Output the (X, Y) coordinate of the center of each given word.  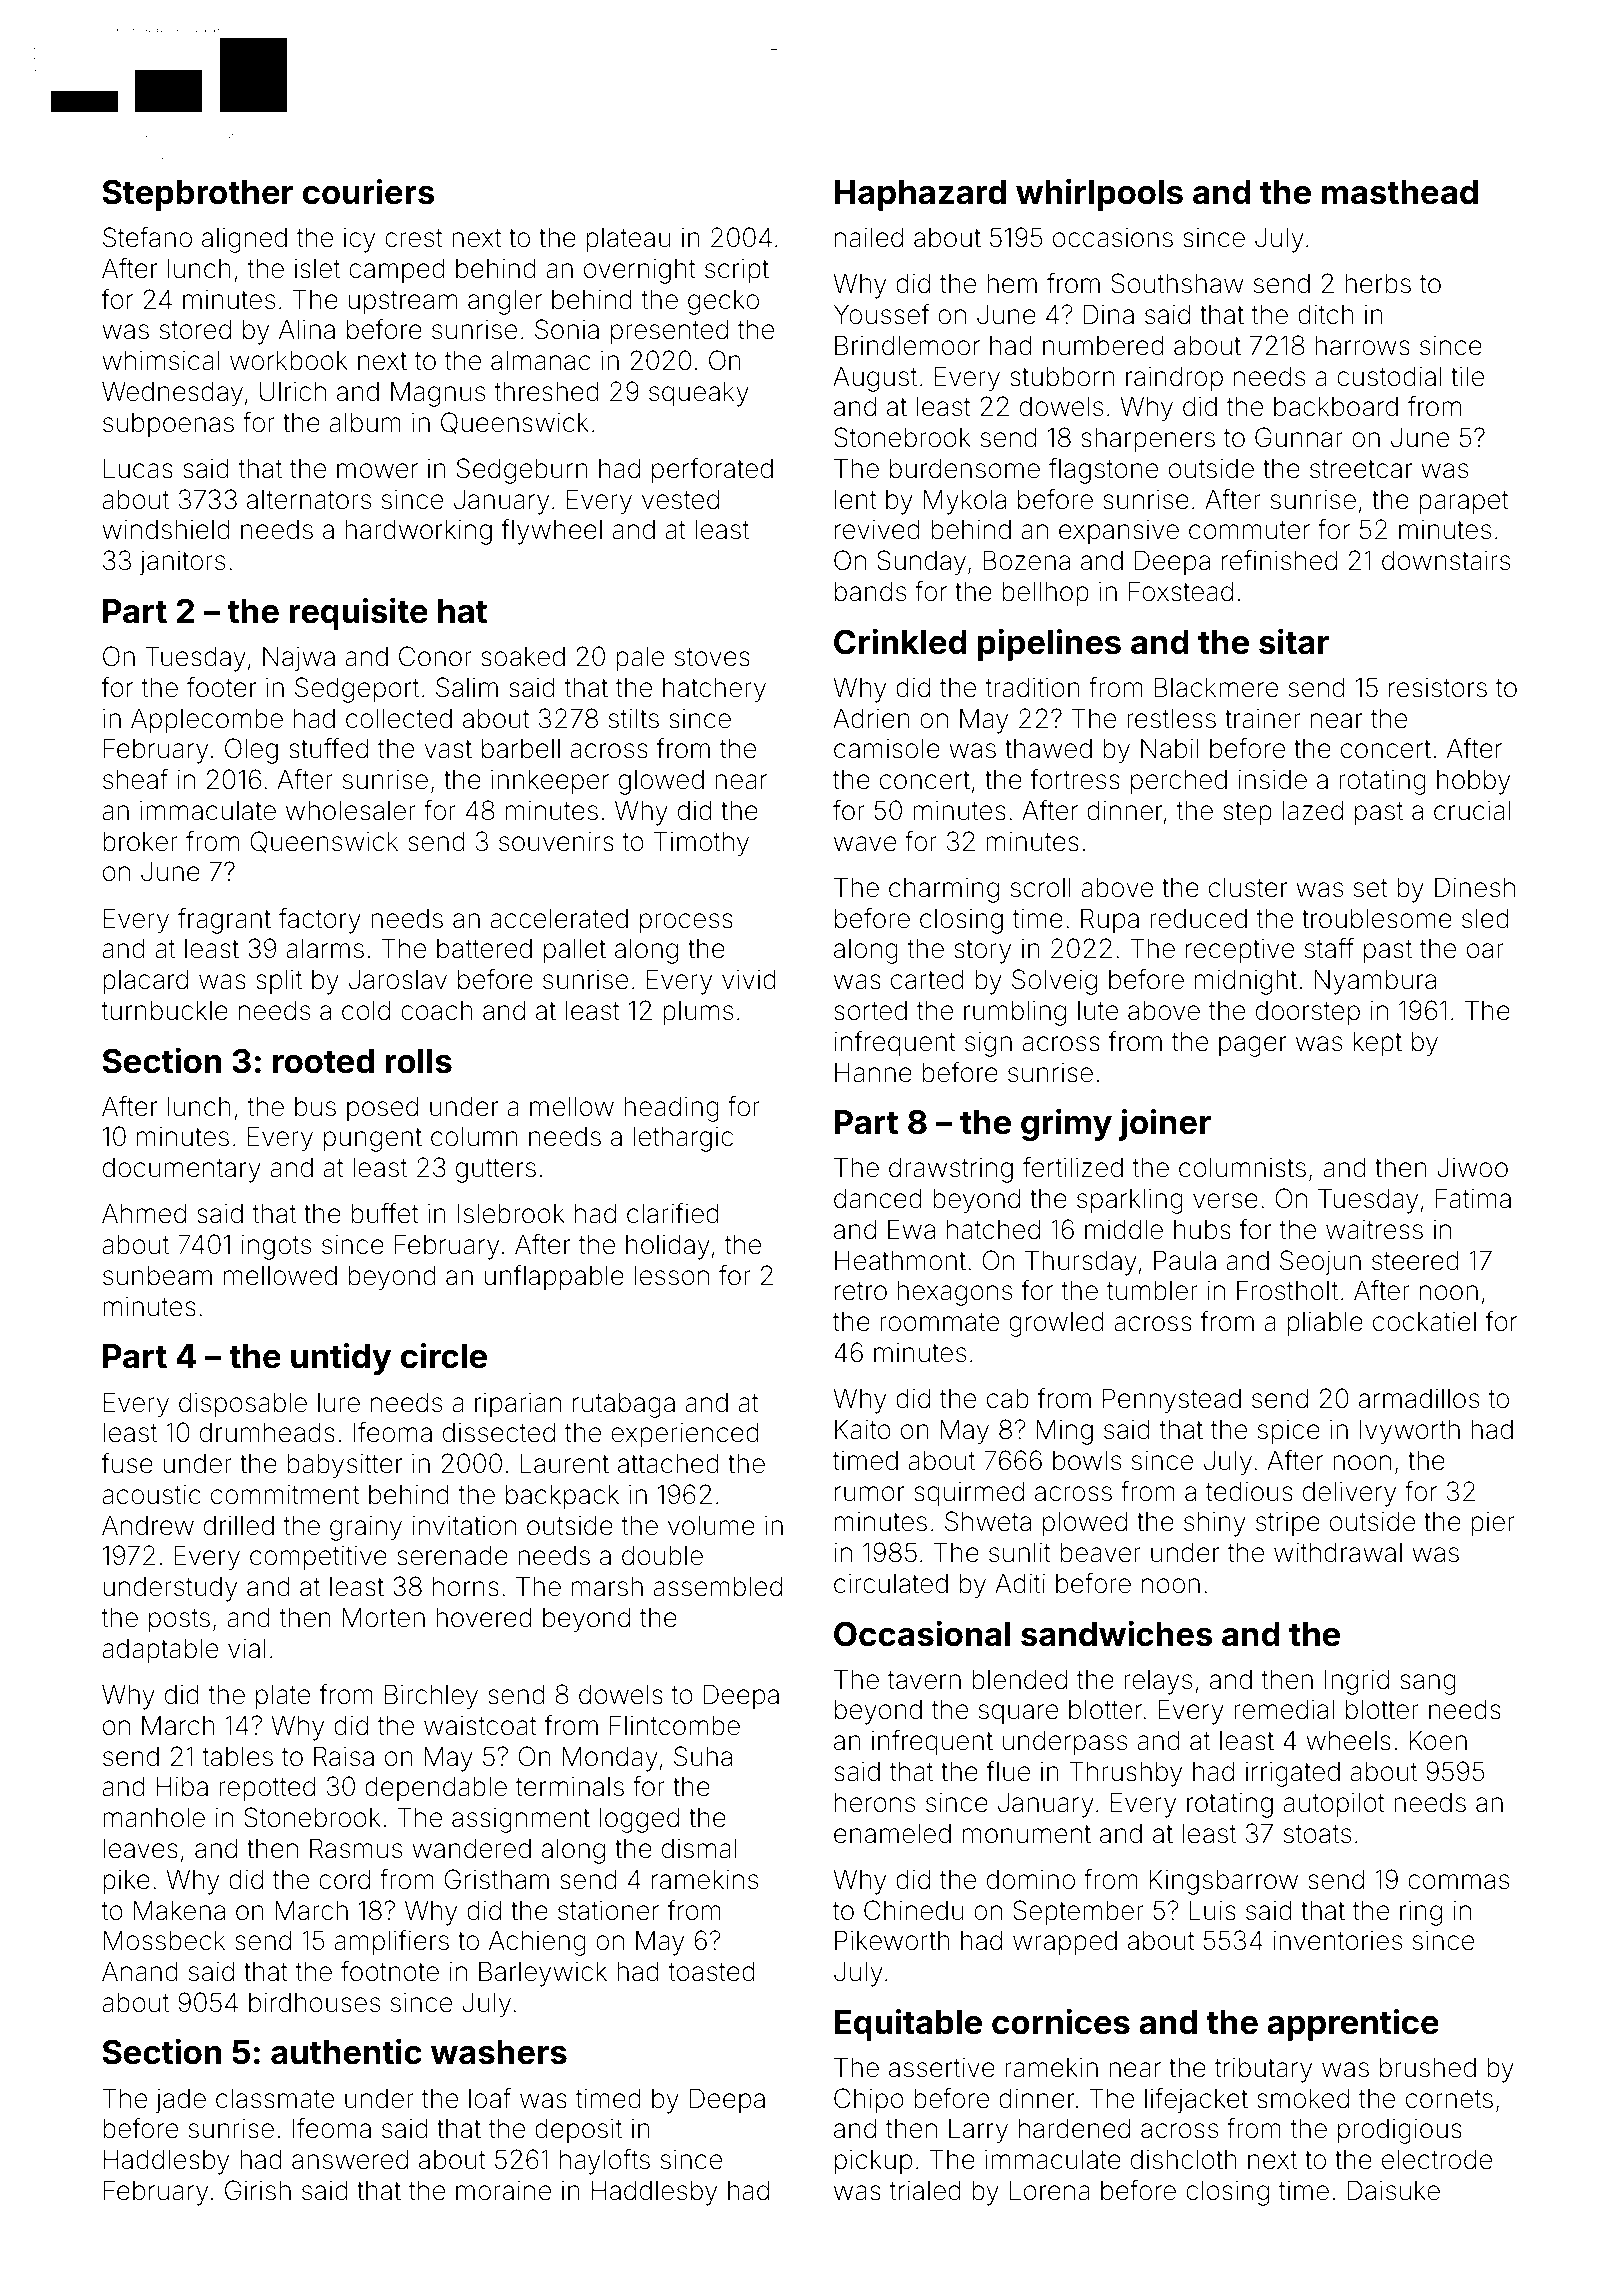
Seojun (1320, 1263)
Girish (258, 2190)
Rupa (1110, 921)
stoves (712, 657)
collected (399, 718)
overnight (640, 271)
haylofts (605, 2162)
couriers (369, 192)
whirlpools (1099, 195)
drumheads (267, 1432)
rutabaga (624, 1405)
